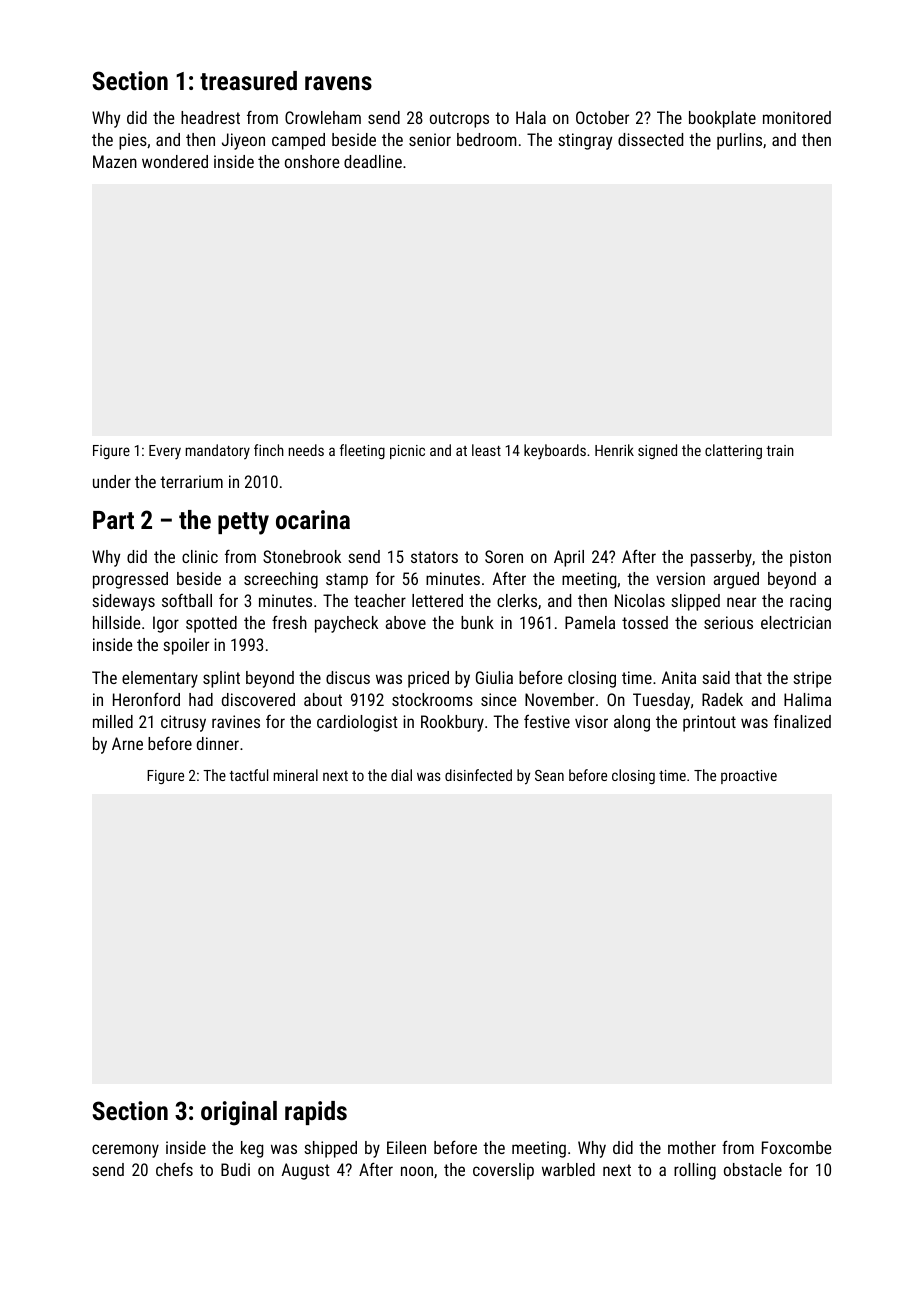 The height and width of the image is (1308, 924). Describe the element at coordinates (125, 1151) in the image. I see `ceremony` at that location.
